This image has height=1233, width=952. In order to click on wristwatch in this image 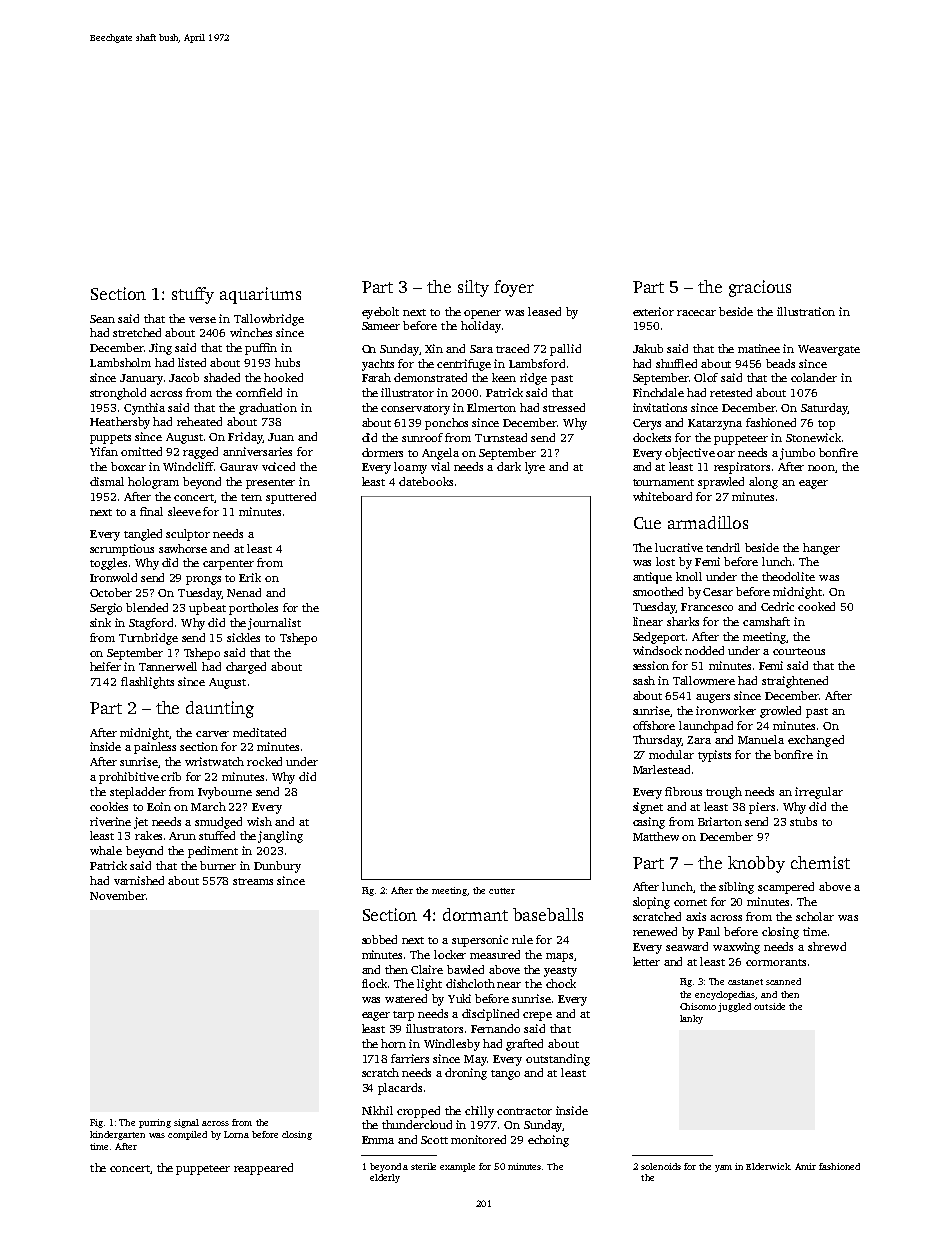, I will do `click(214, 761)`.
